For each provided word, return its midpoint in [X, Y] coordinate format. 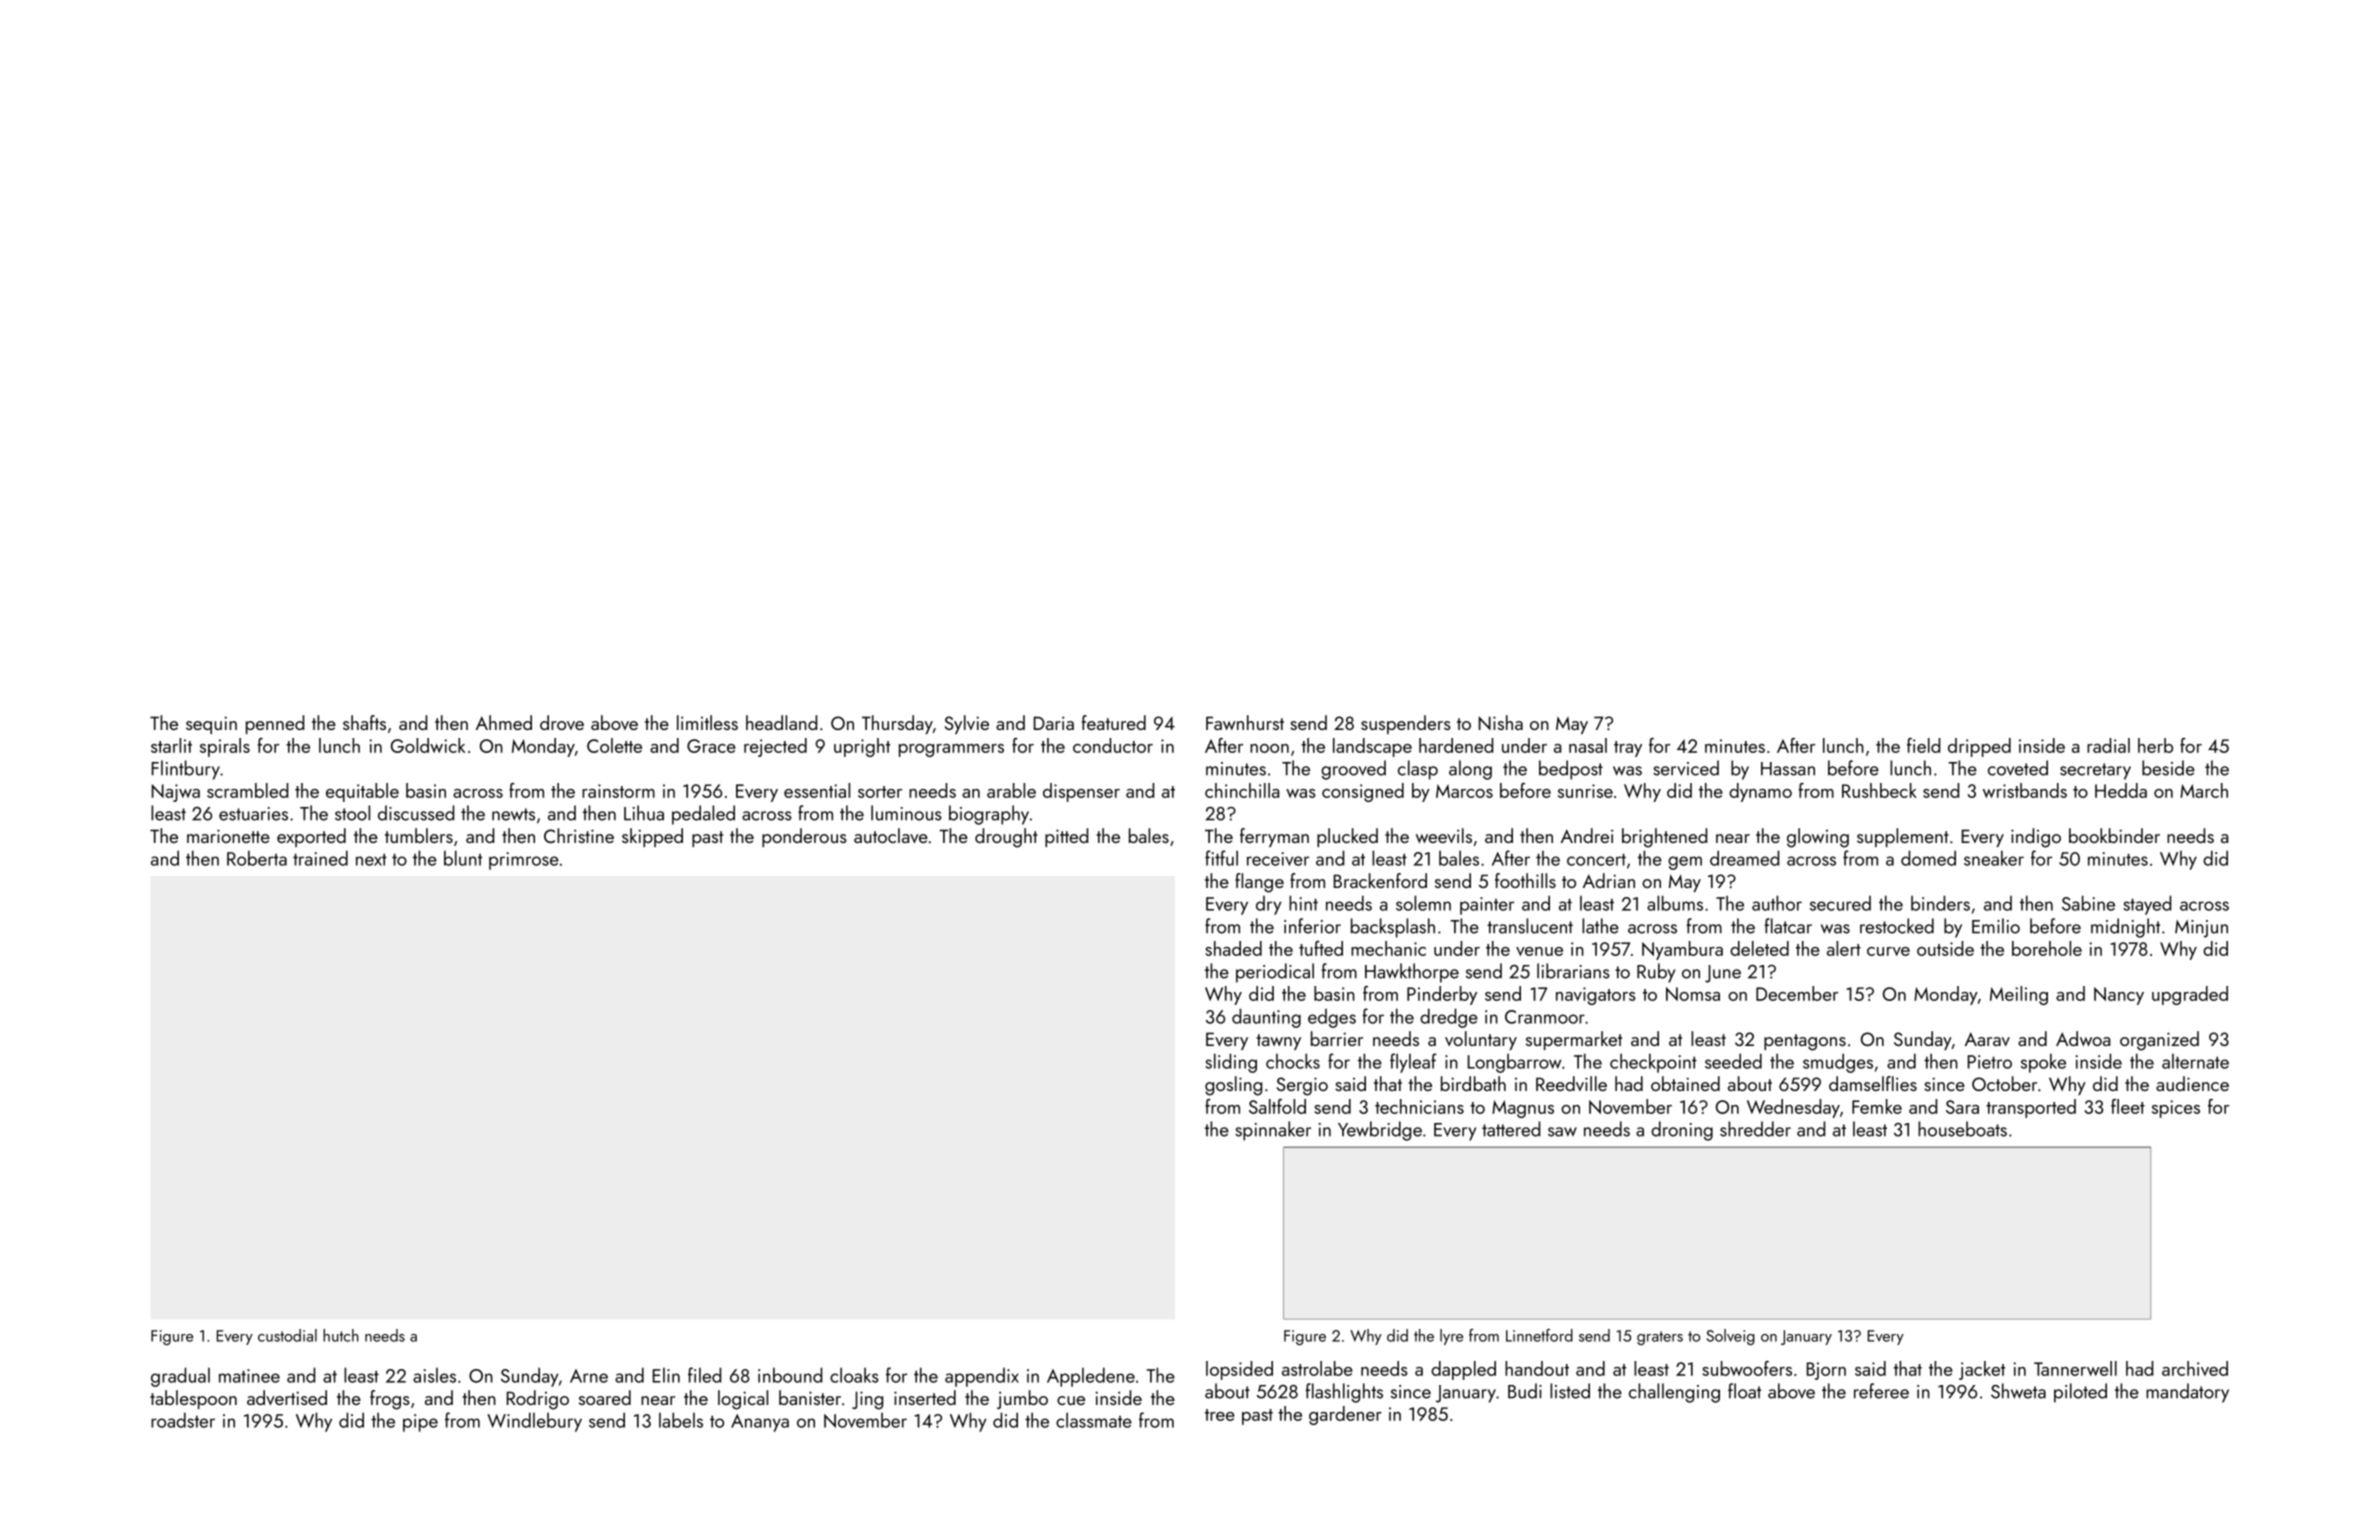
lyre [1451, 1337]
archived [2195, 1368]
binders [1940, 903]
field [1923, 745]
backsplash [1393, 928]
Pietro [1990, 1062]
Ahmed [504, 722]
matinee [249, 1376]
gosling [1233, 1086]
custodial [287, 1335]
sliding [1231, 1063]
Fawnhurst [1245, 722]
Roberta [257, 858]
